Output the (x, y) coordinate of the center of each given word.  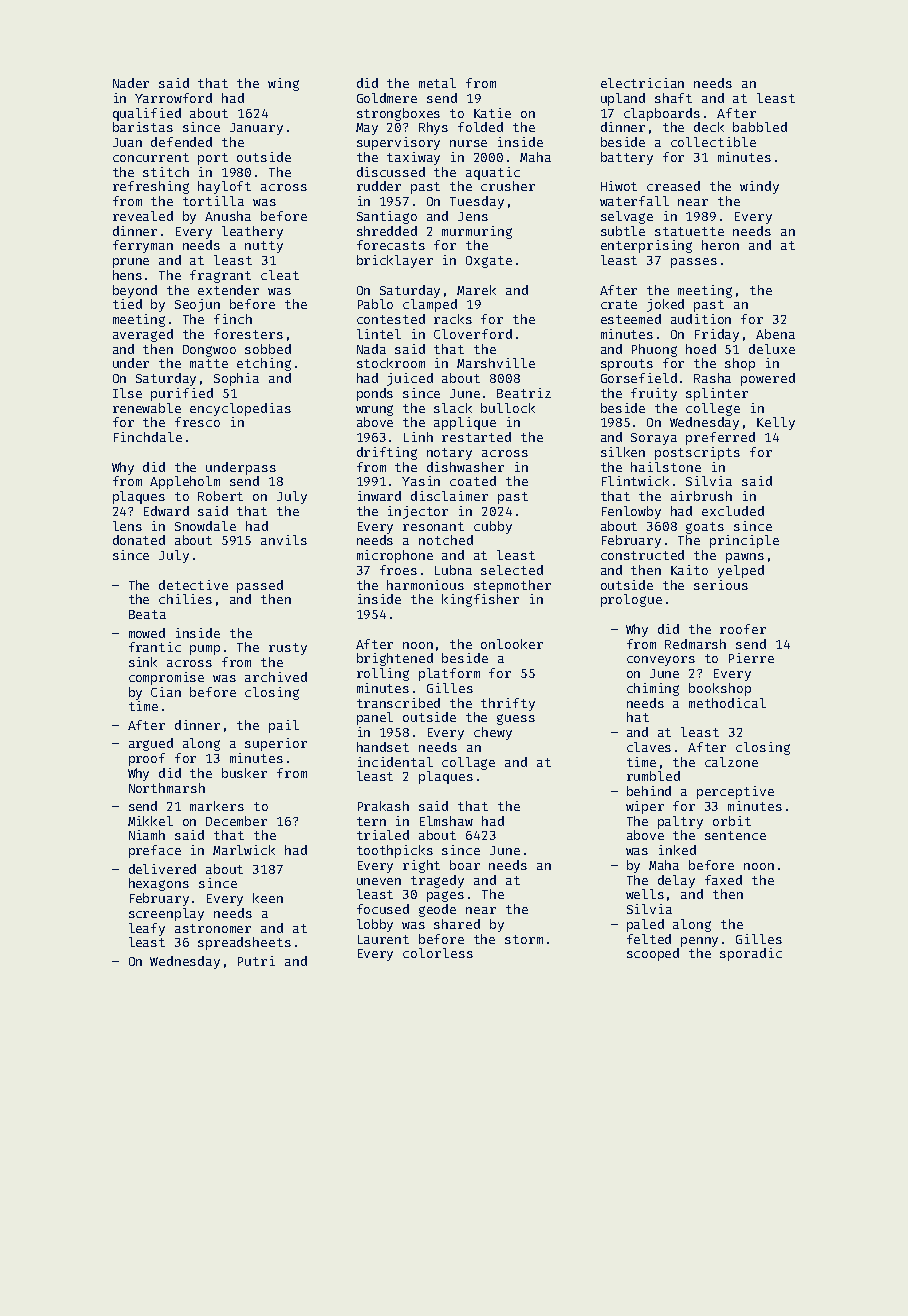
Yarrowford (173, 98)
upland (623, 99)
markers (217, 806)
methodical (727, 703)
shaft (673, 98)
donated (139, 540)
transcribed (398, 703)
